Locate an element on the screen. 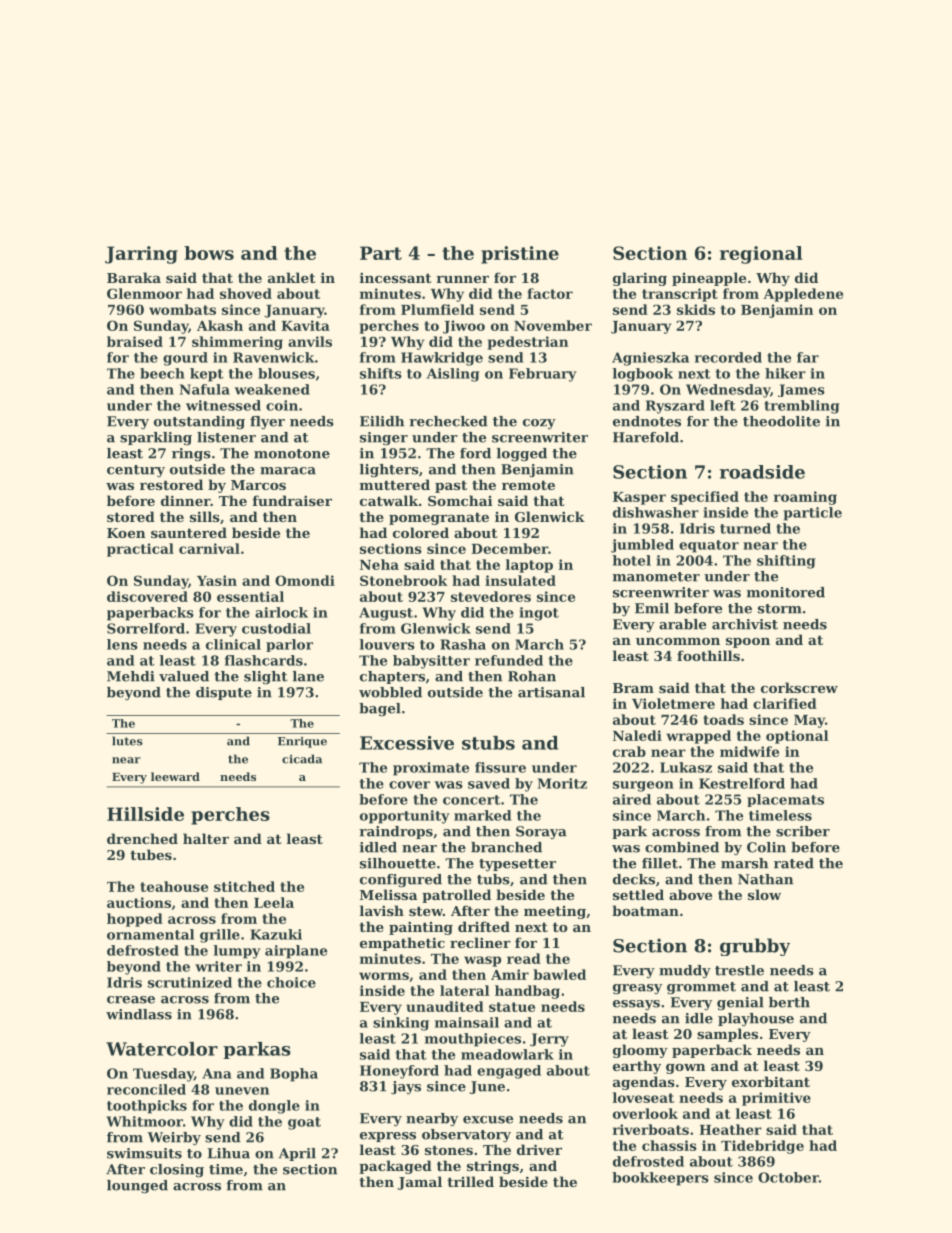  incessant is located at coordinates (396, 277).
